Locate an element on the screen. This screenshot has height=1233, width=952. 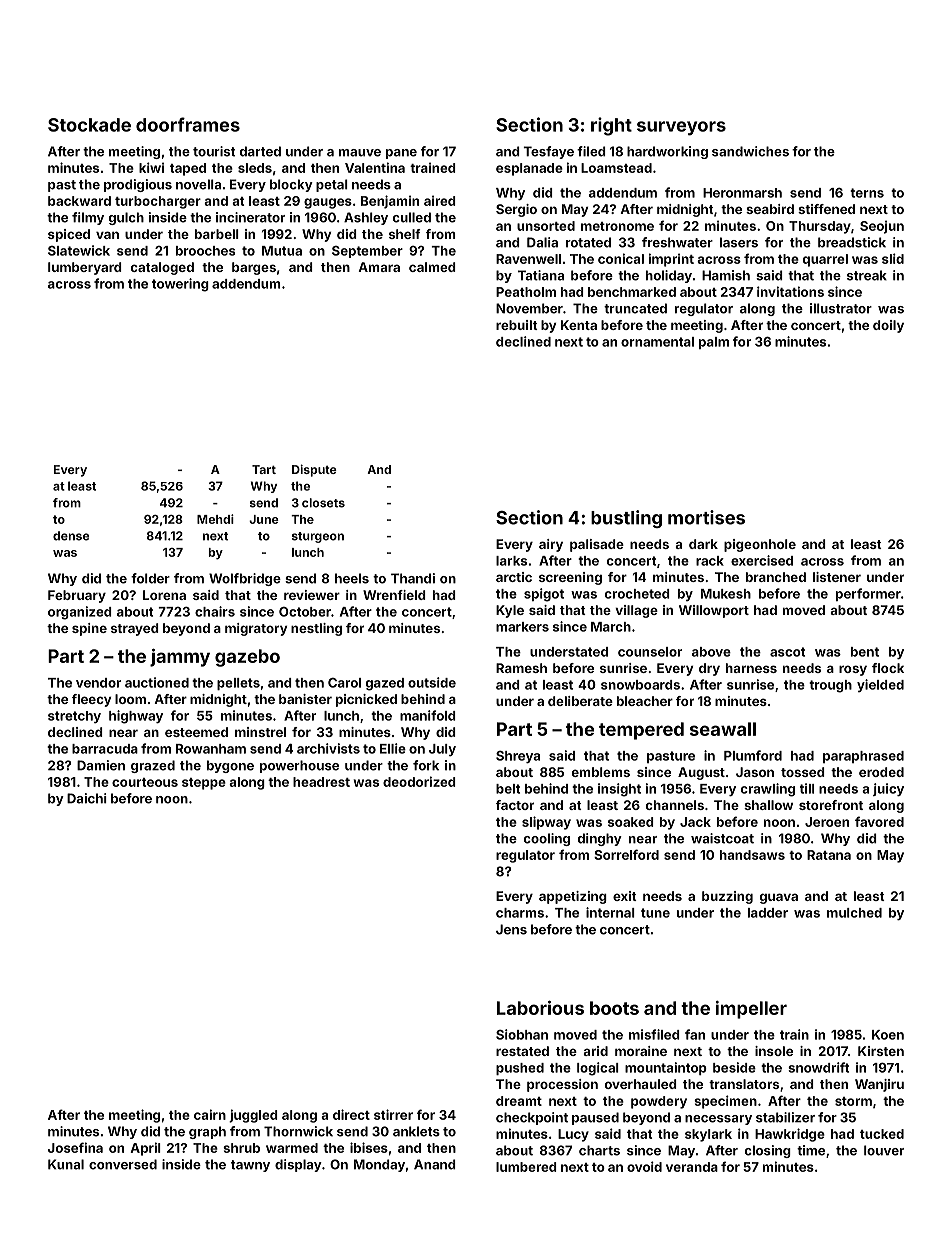
sandwiches is located at coordinates (750, 151).
